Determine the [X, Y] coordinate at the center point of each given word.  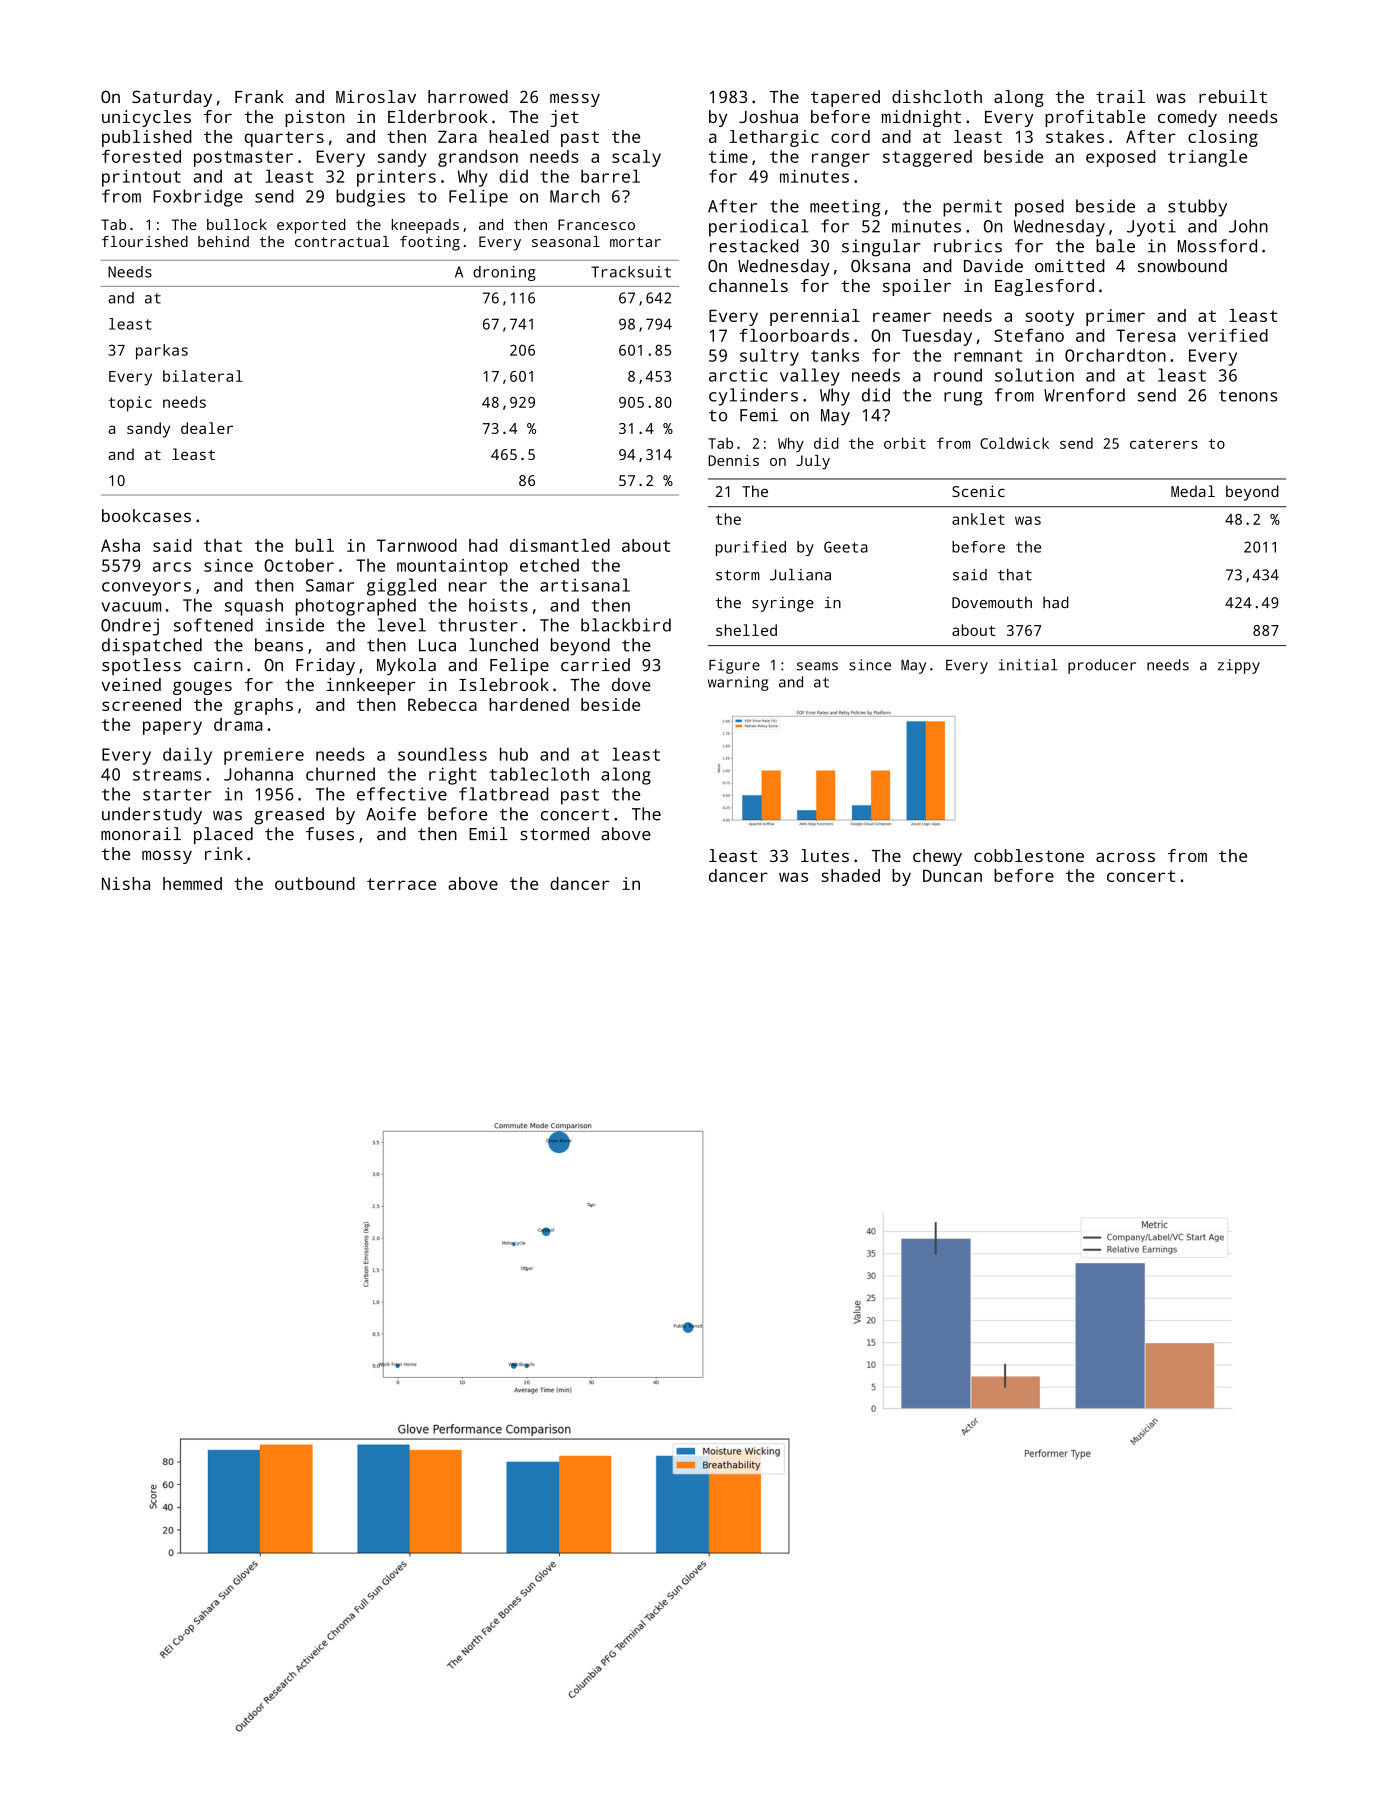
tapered [845, 98]
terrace [401, 884]
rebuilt [1233, 96]
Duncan [952, 875]
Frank [259, 96]
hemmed [192, 883]
